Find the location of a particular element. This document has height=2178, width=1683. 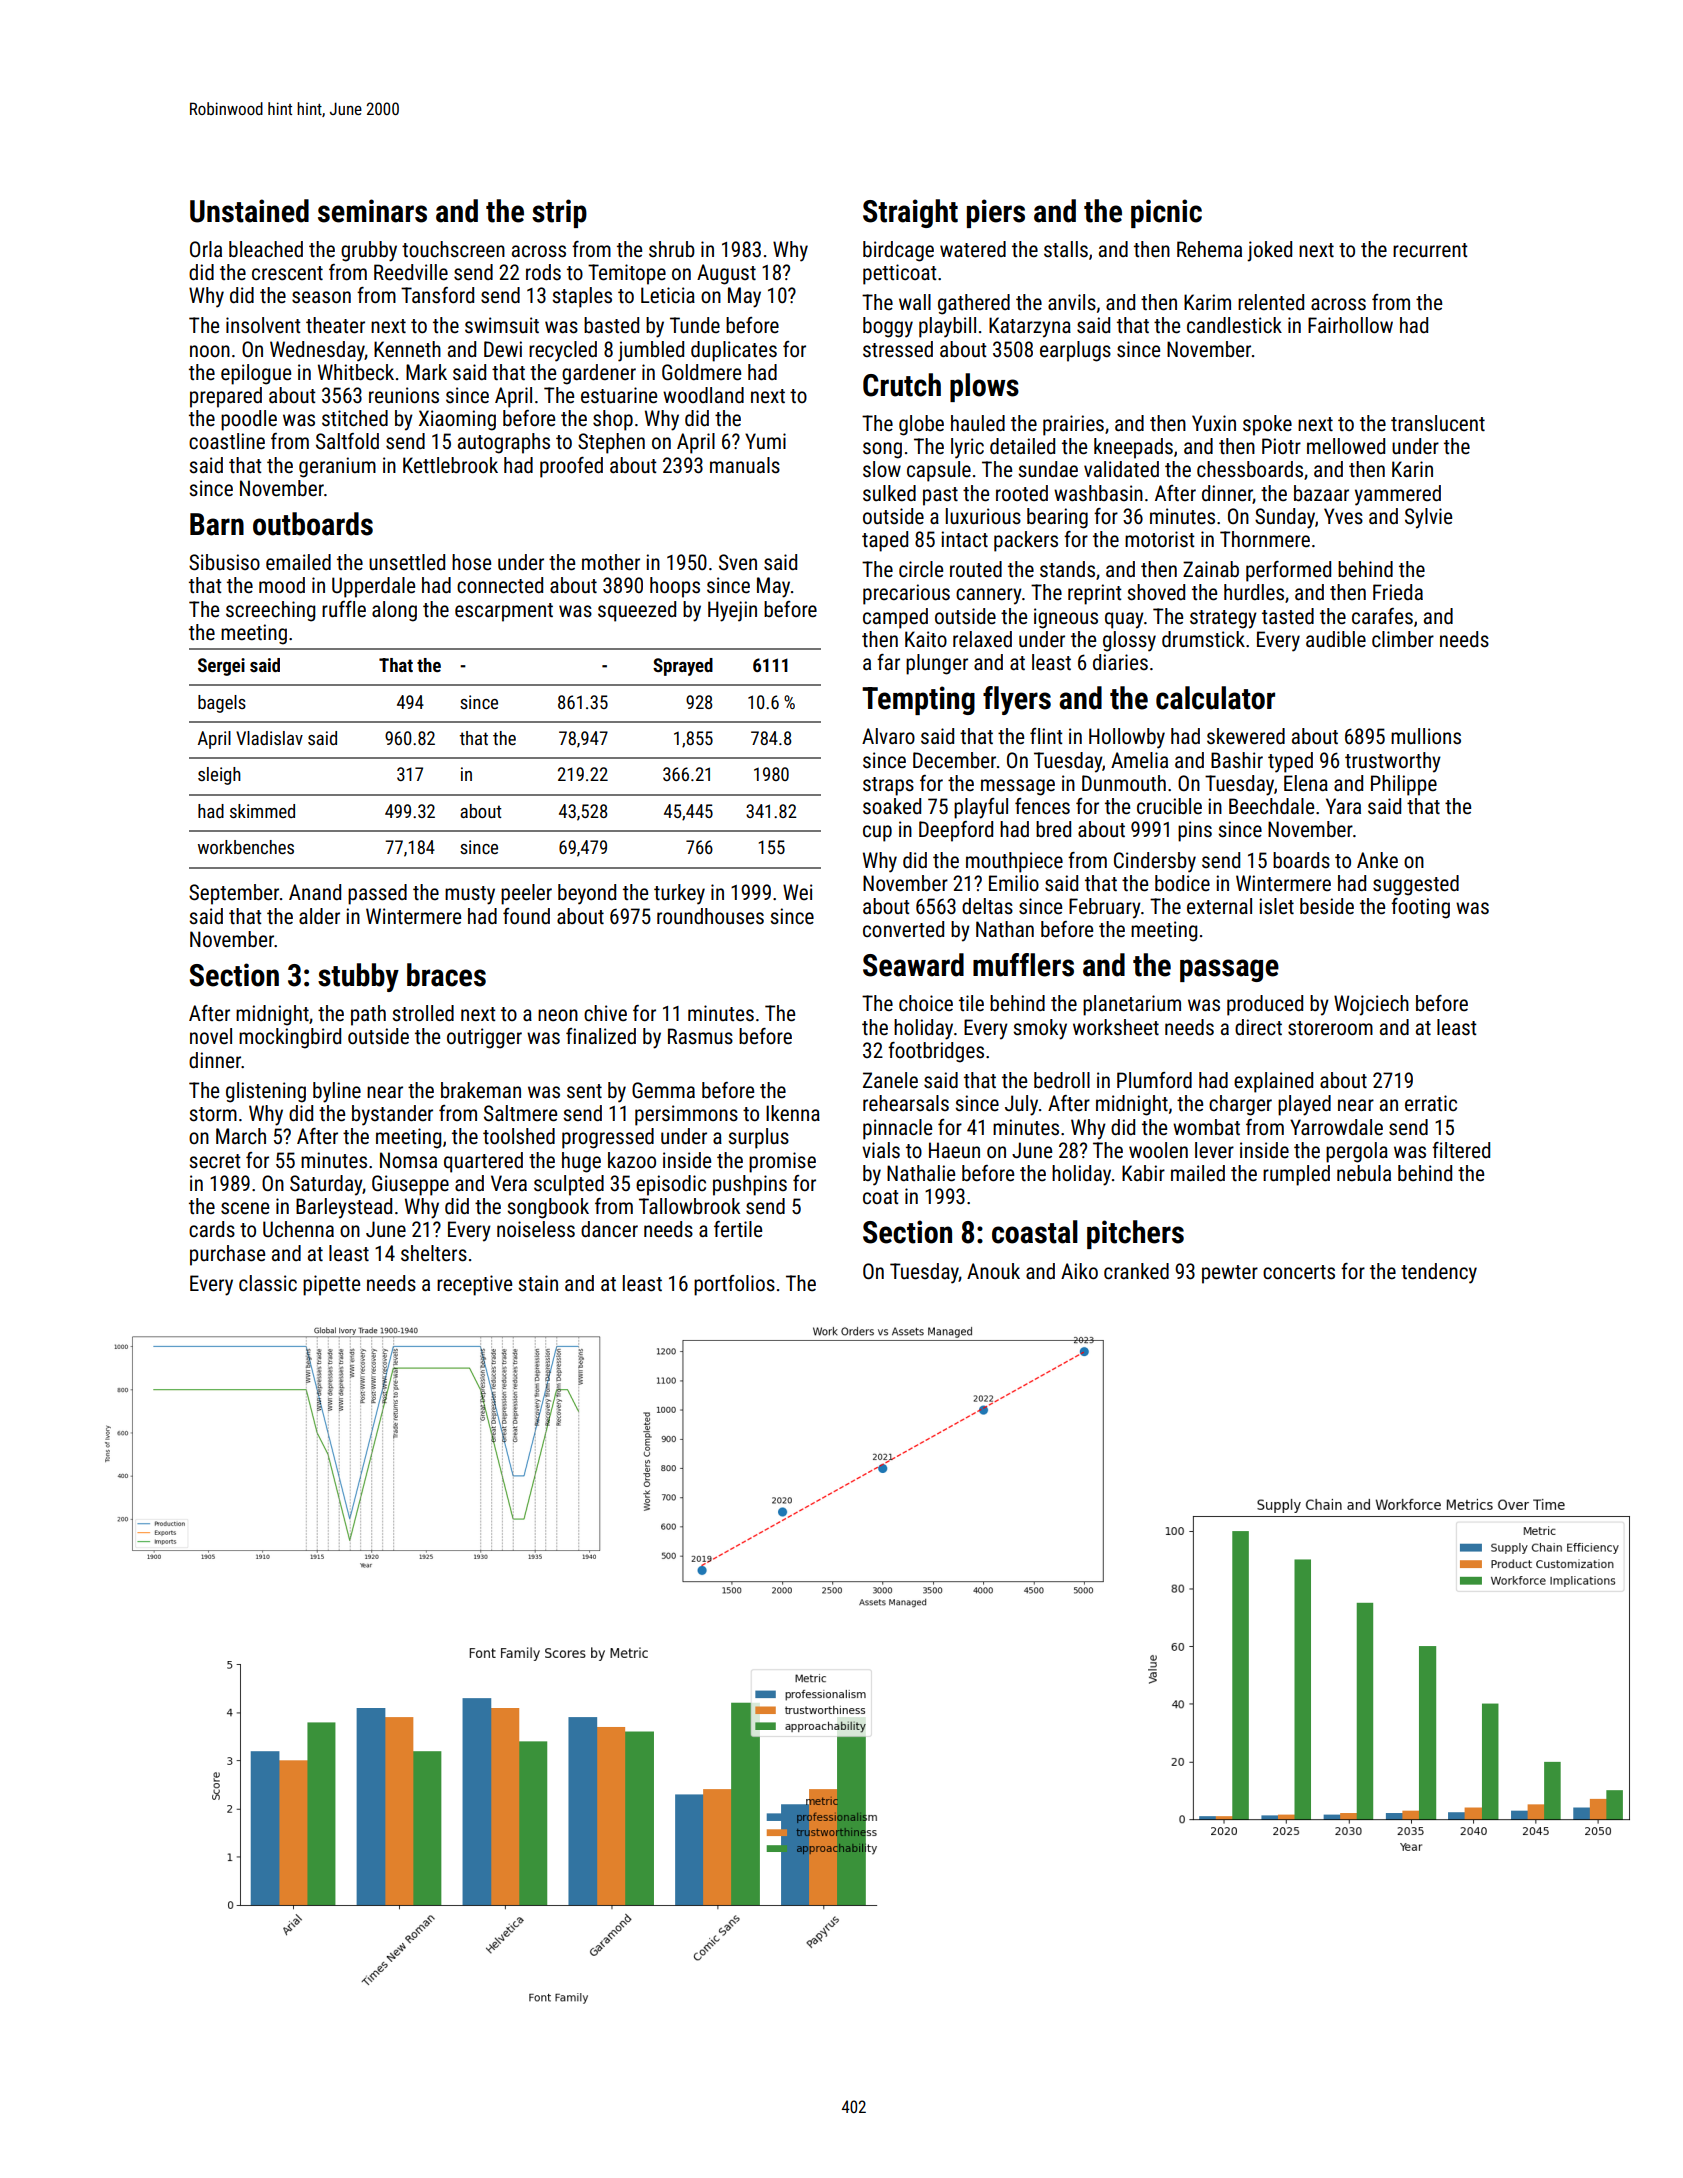

Sibusiso is located at coordinates (224, 562).
